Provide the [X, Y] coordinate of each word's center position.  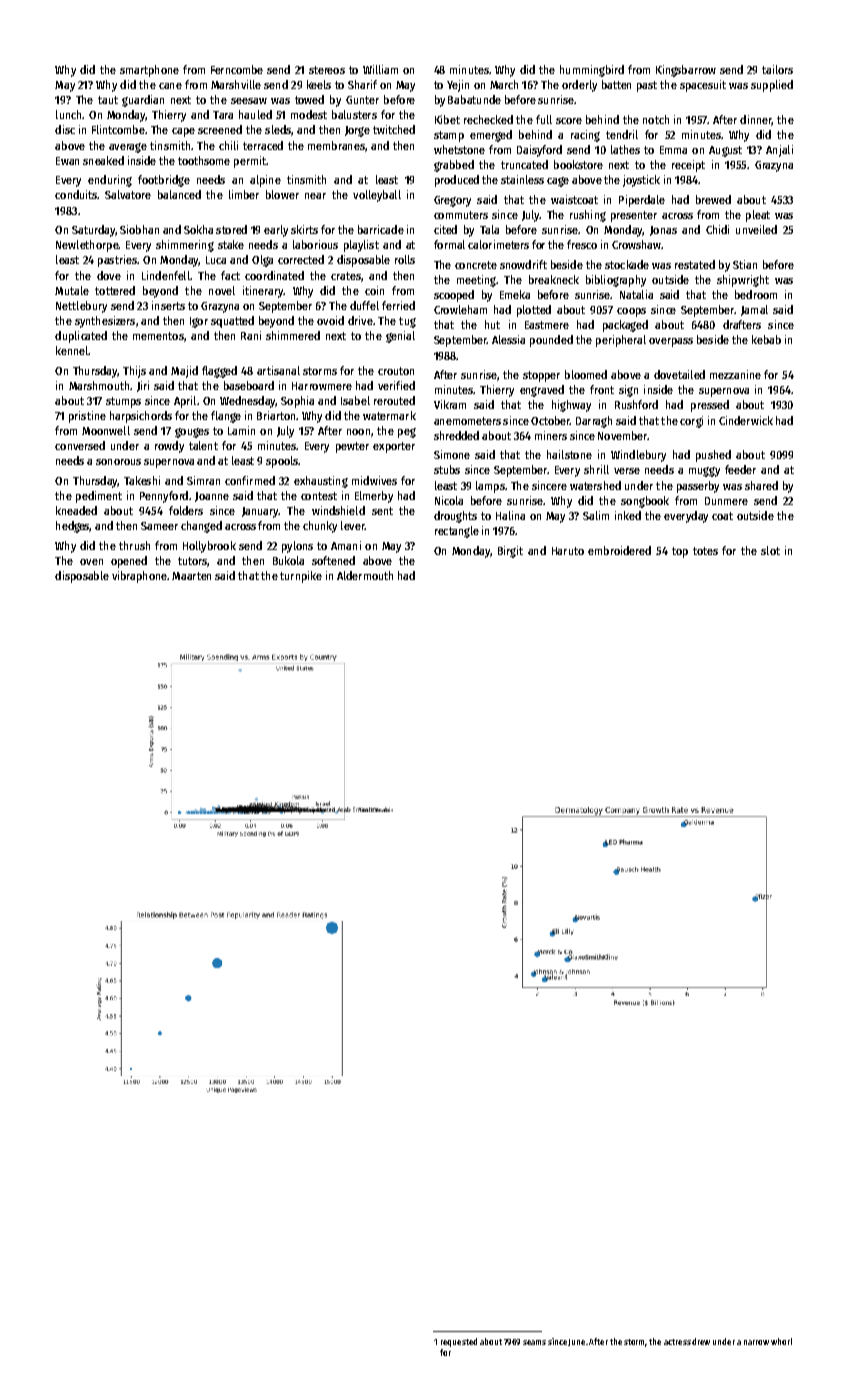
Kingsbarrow [686, 71]
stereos [327, 70]
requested [459, 1342]
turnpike [301, 577]
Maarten [191, 576]
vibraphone [139, 577]
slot [770, 550]
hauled [255, 114]
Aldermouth [365, 575]
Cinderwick [746, 420]
